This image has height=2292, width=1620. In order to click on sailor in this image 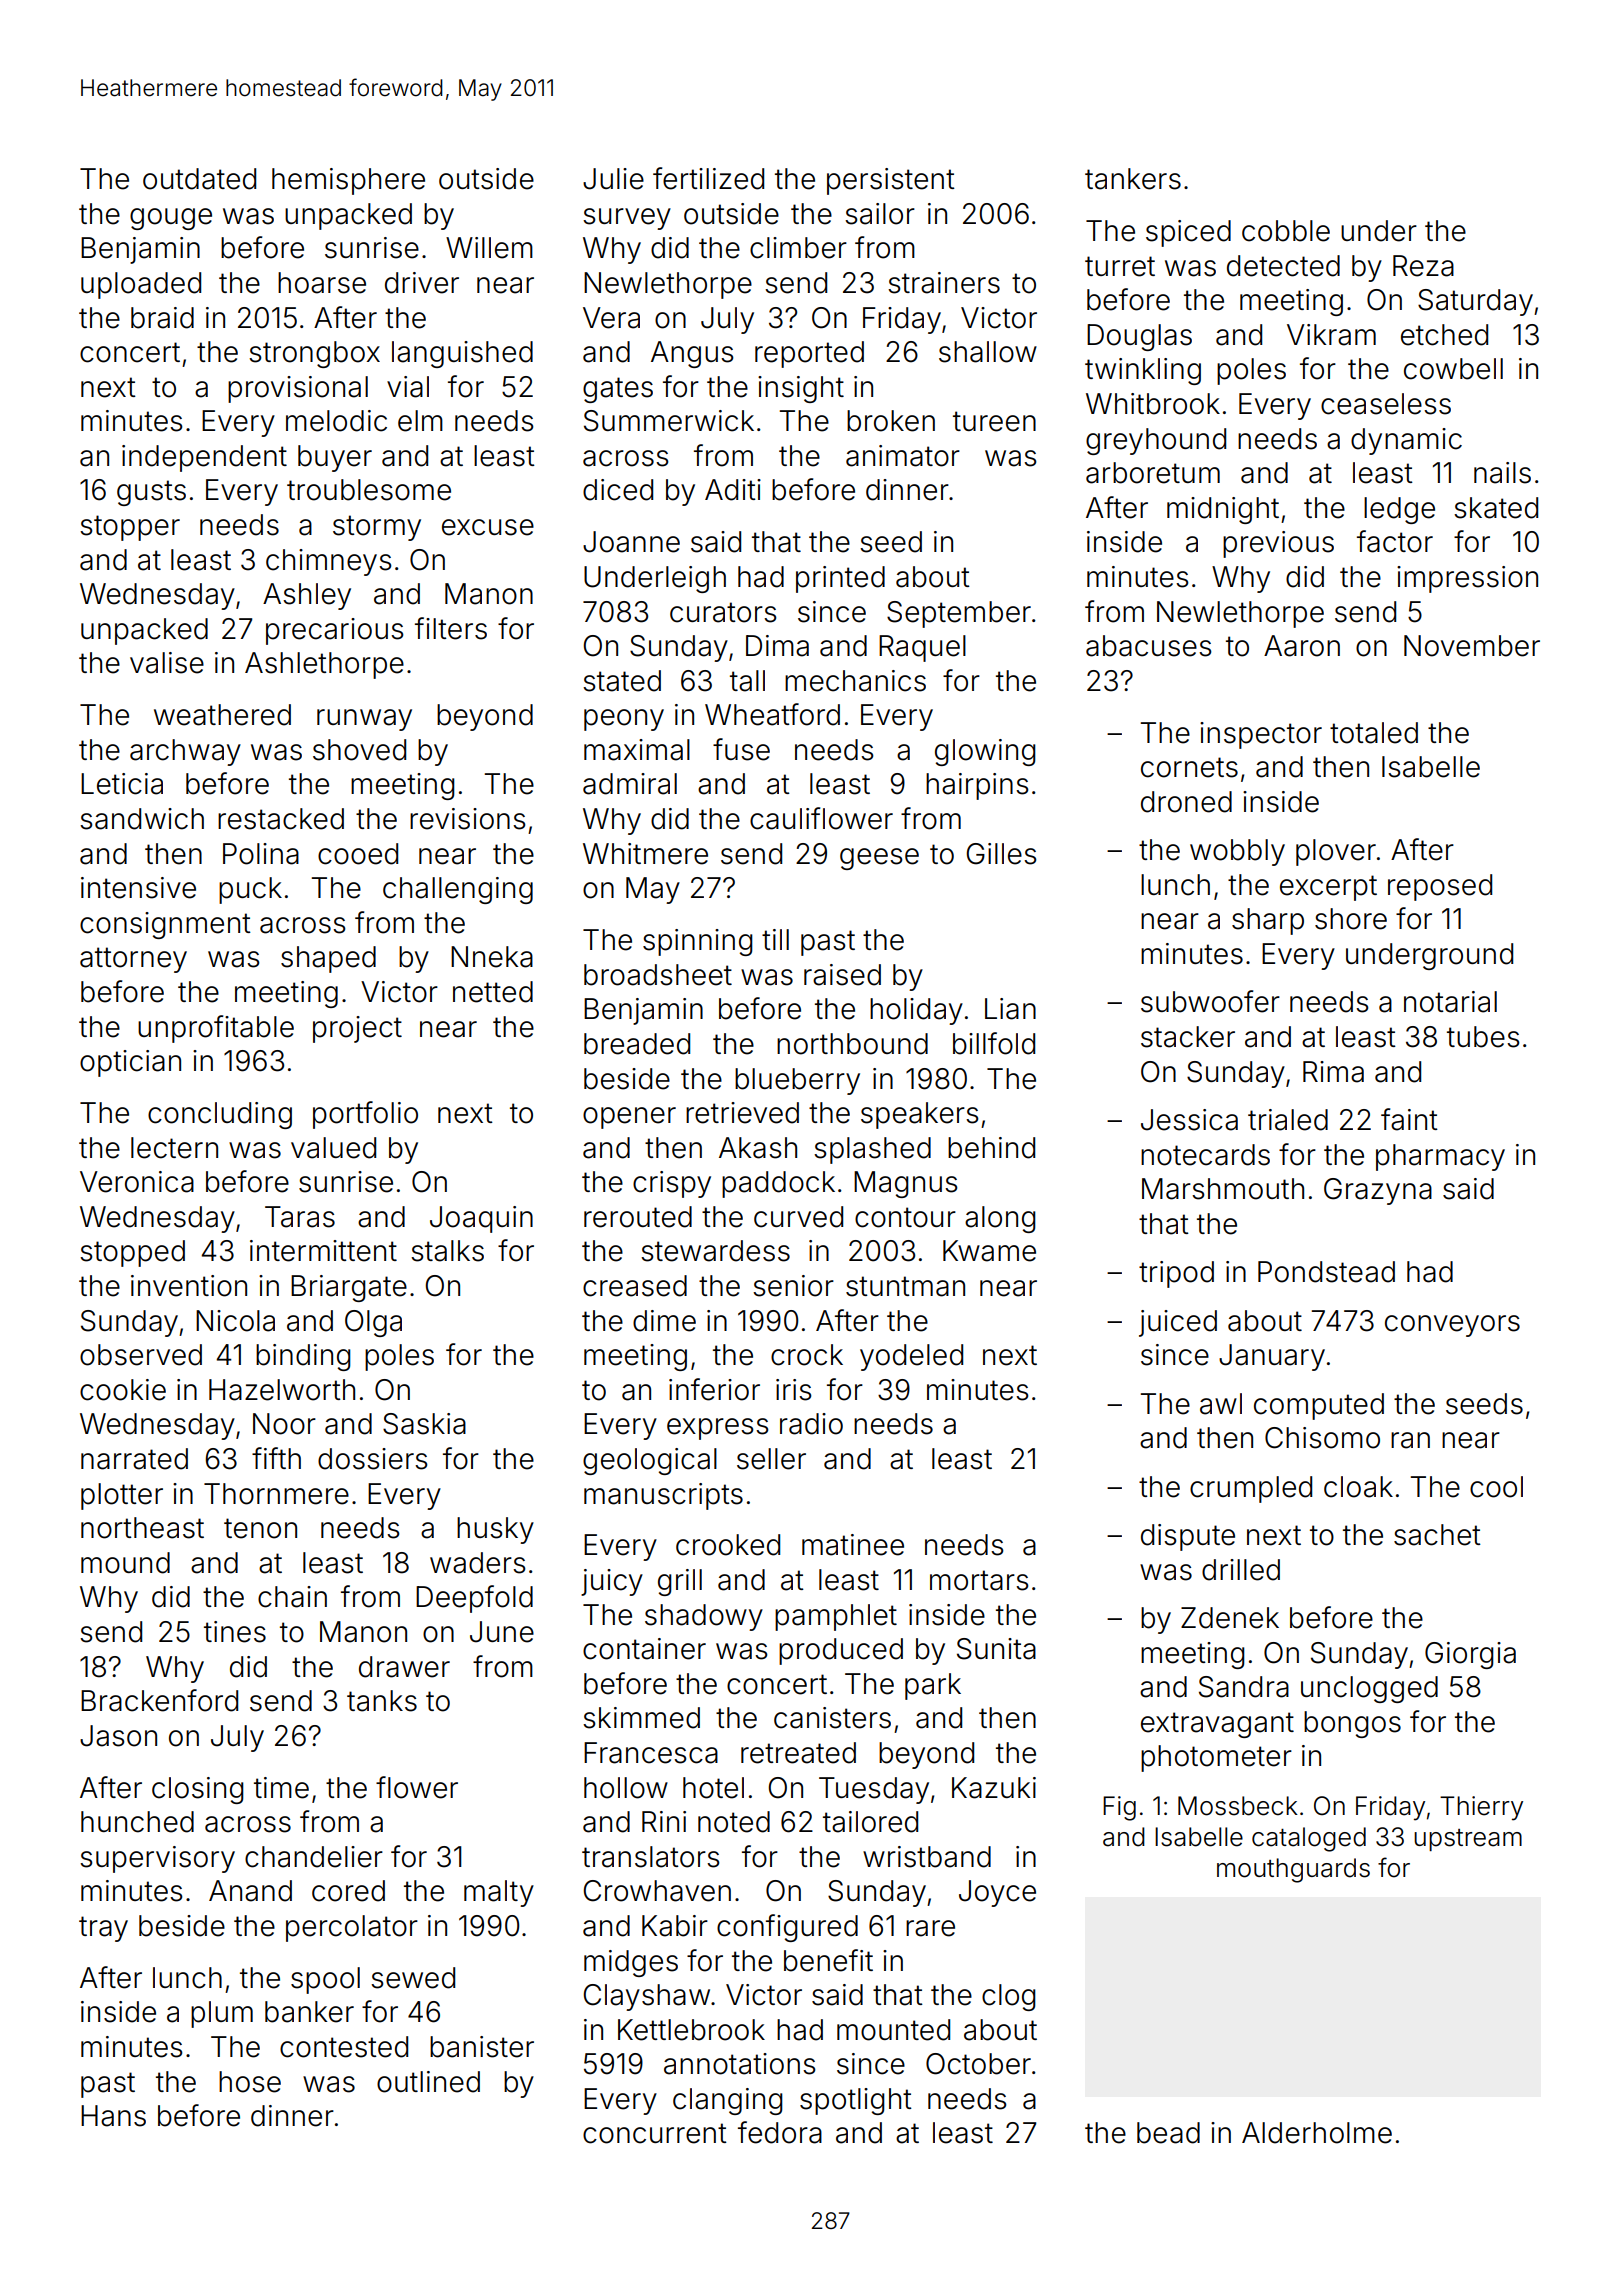, I will do `click(880, 214)`.
